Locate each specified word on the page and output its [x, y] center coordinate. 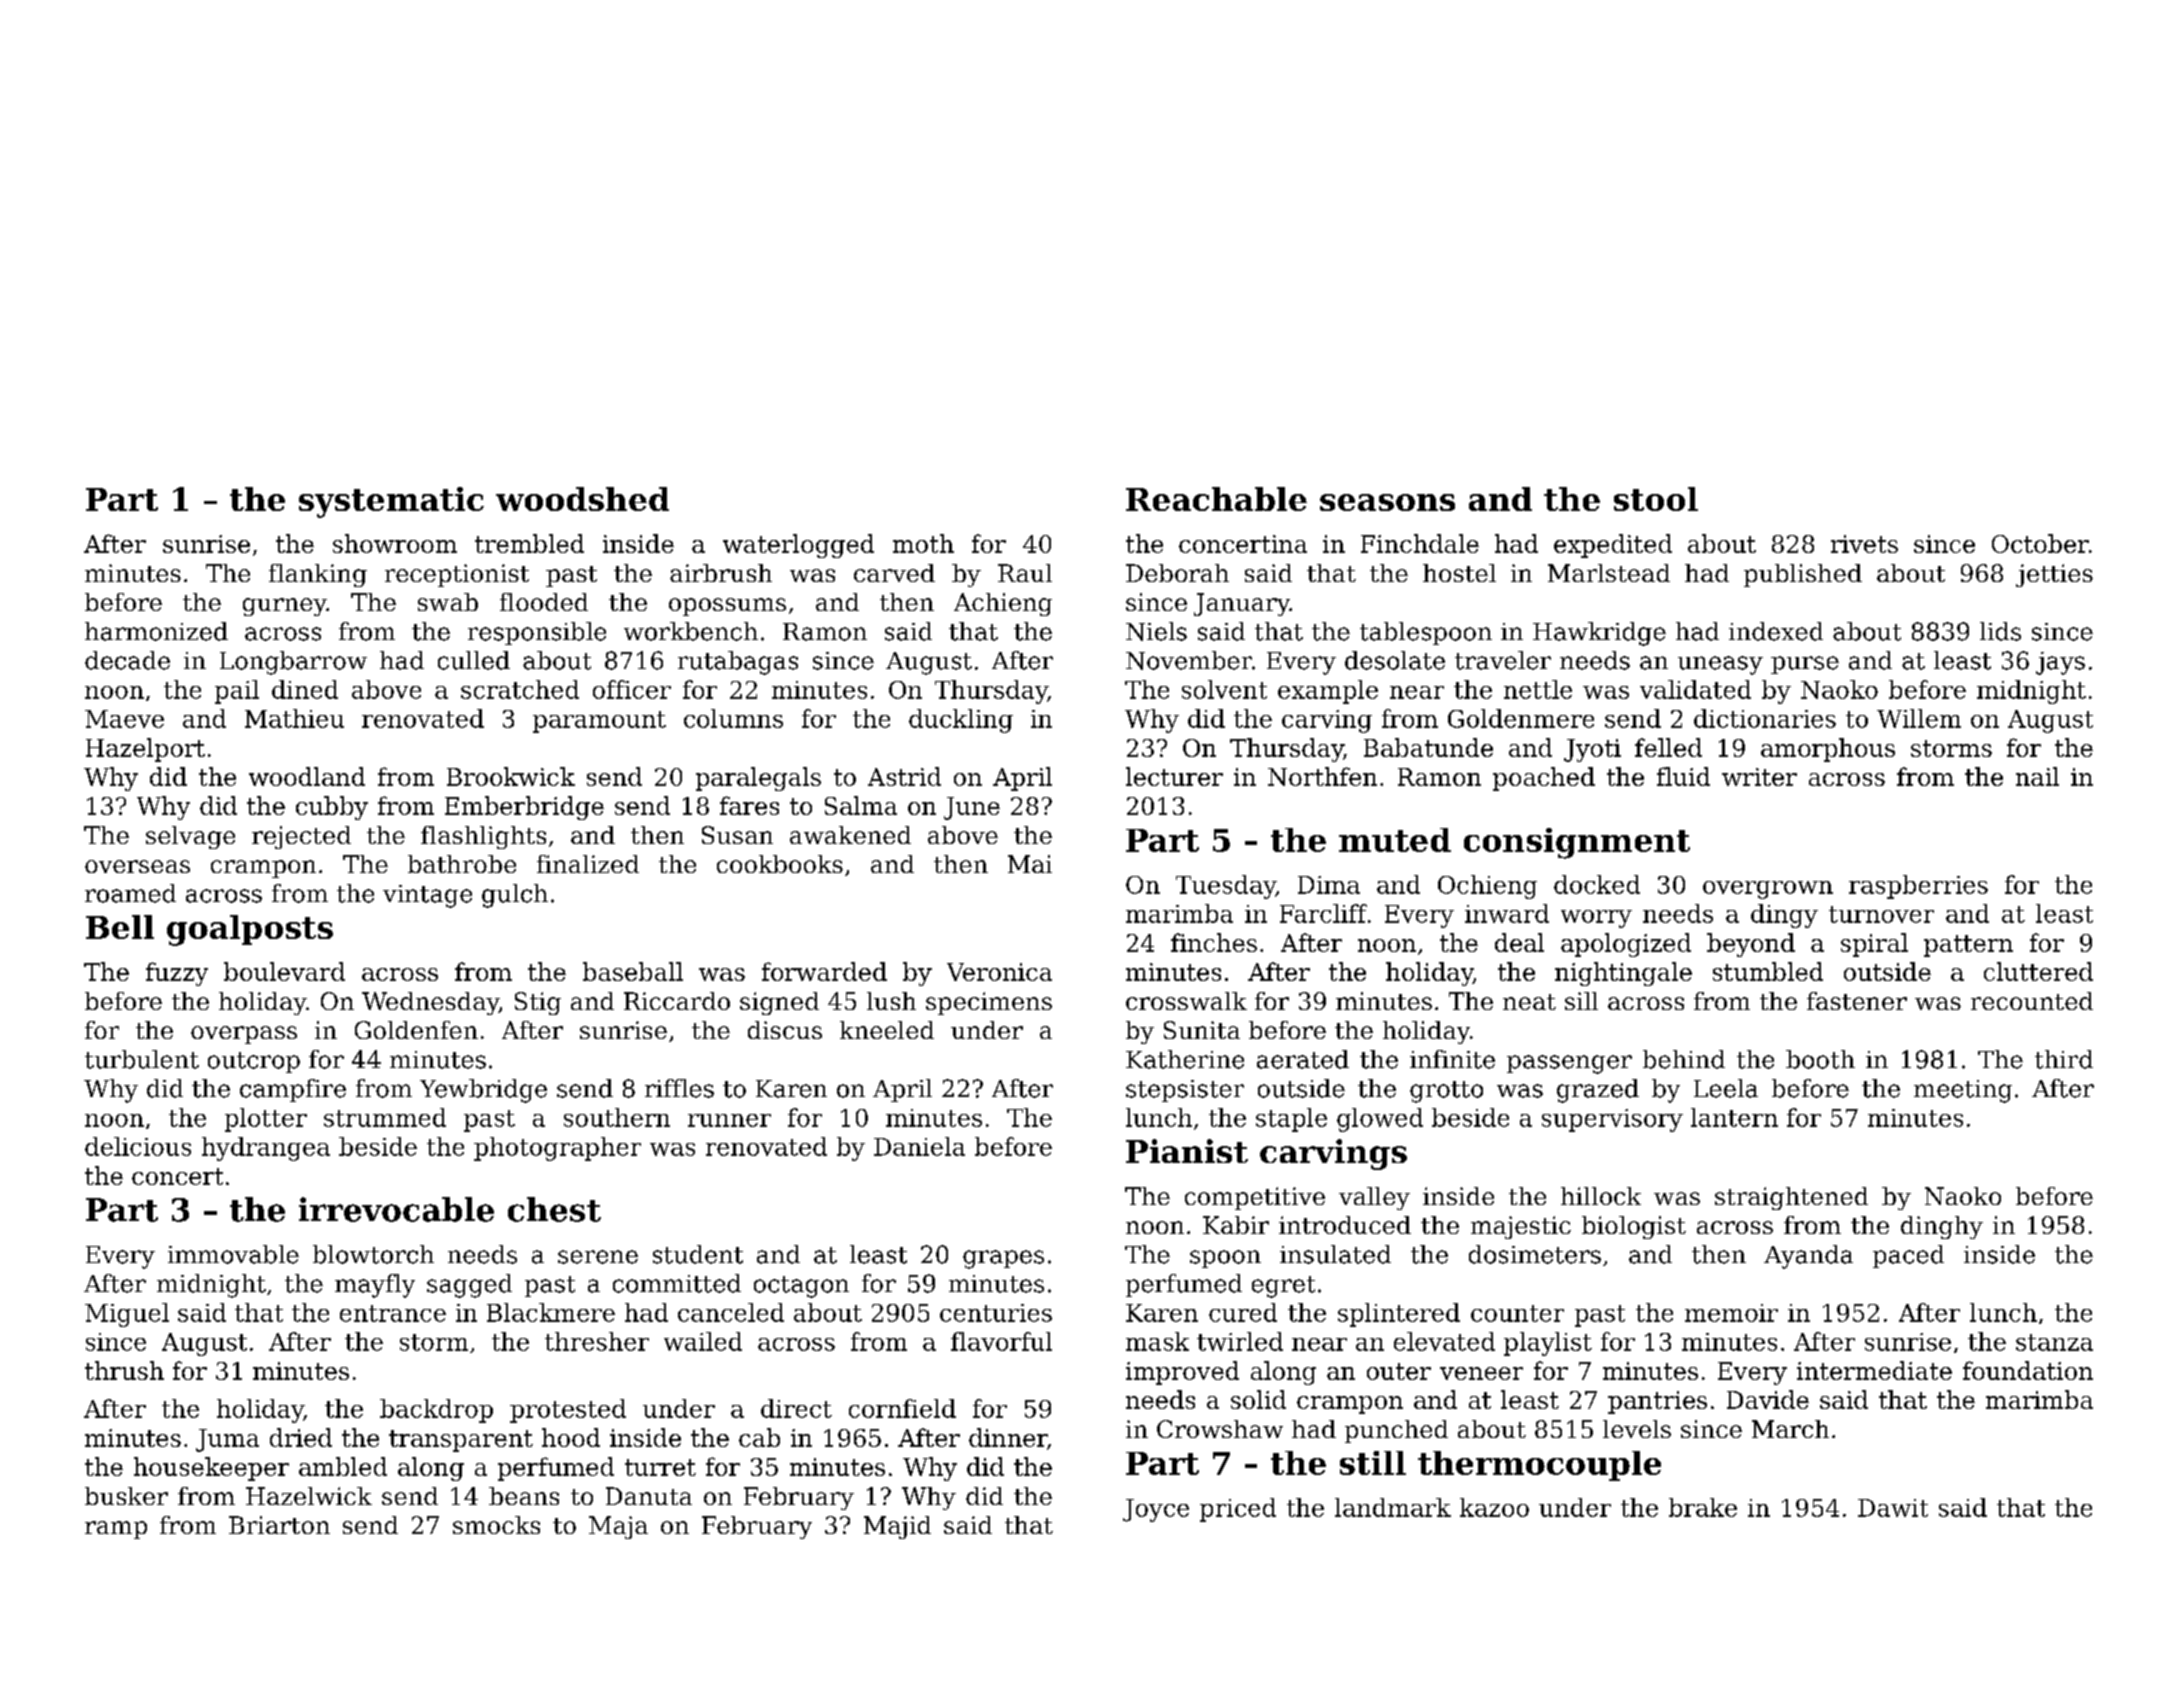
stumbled [1768, 971]
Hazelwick [309, 1496]
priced [1238, 1510]
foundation [2028, 1370]
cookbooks [780, 864]
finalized [588, 864]
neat [1529, 1002]
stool [1656, 499]
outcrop [254, 1062]
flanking [318, 575]
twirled [1240, 1341]
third [2064, 1059]
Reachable [1216, 499]
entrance [393, 1313]
